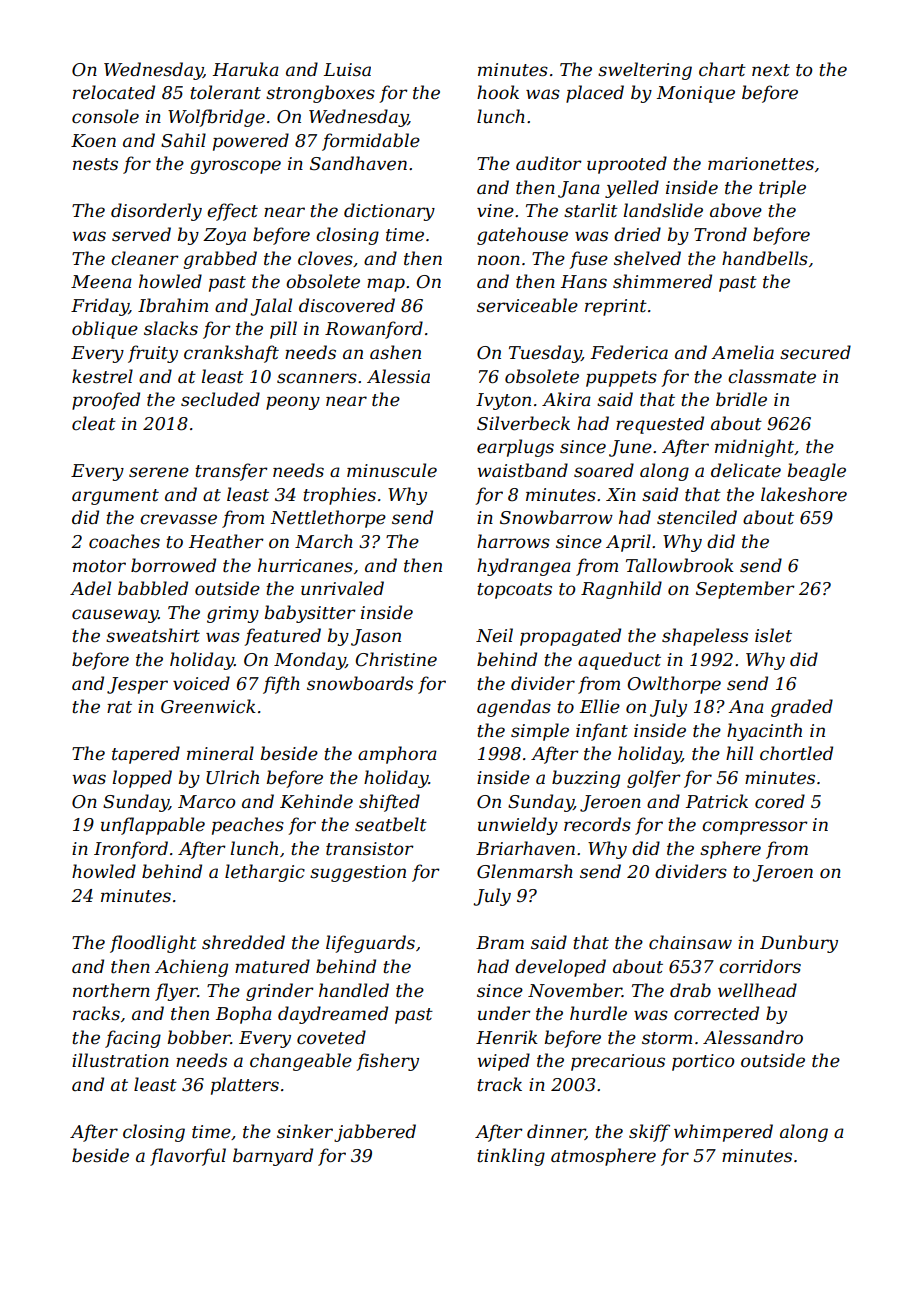  Describe the element at coordinates (765, 258) in the page. I see `handbells` at that location.
